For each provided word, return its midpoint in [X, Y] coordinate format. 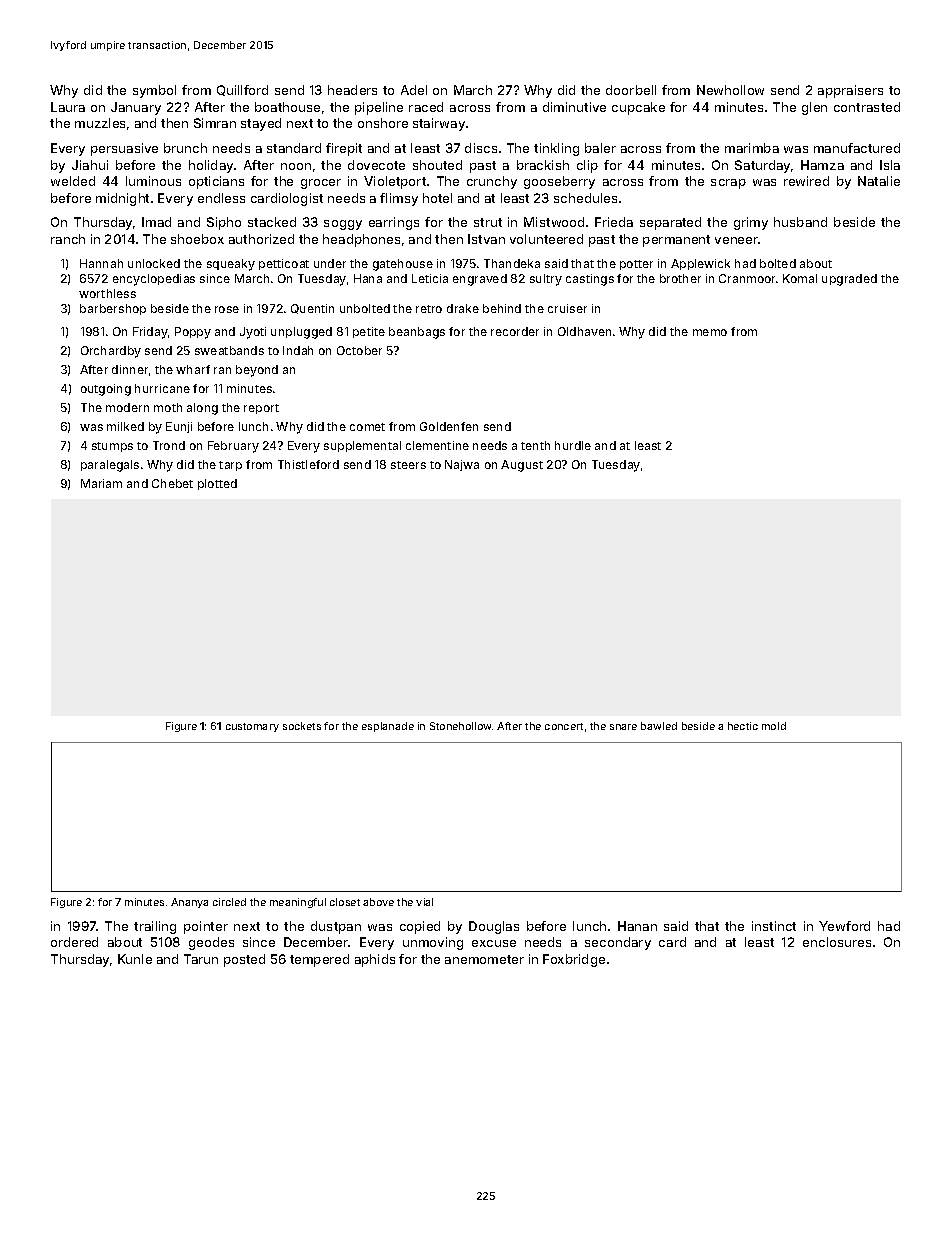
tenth [535, 445]
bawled [659, 726]
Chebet [172, 483]
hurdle [573, 445]
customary [252, 727]
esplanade [388, 727]
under [330, 263]
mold [774, 726]
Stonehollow [460, 726]
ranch [68, 239]
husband [800, 222]
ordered [74, 942]
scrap [728, 184]
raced [426, 107]
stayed [261, 124]
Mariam [101, 483]
